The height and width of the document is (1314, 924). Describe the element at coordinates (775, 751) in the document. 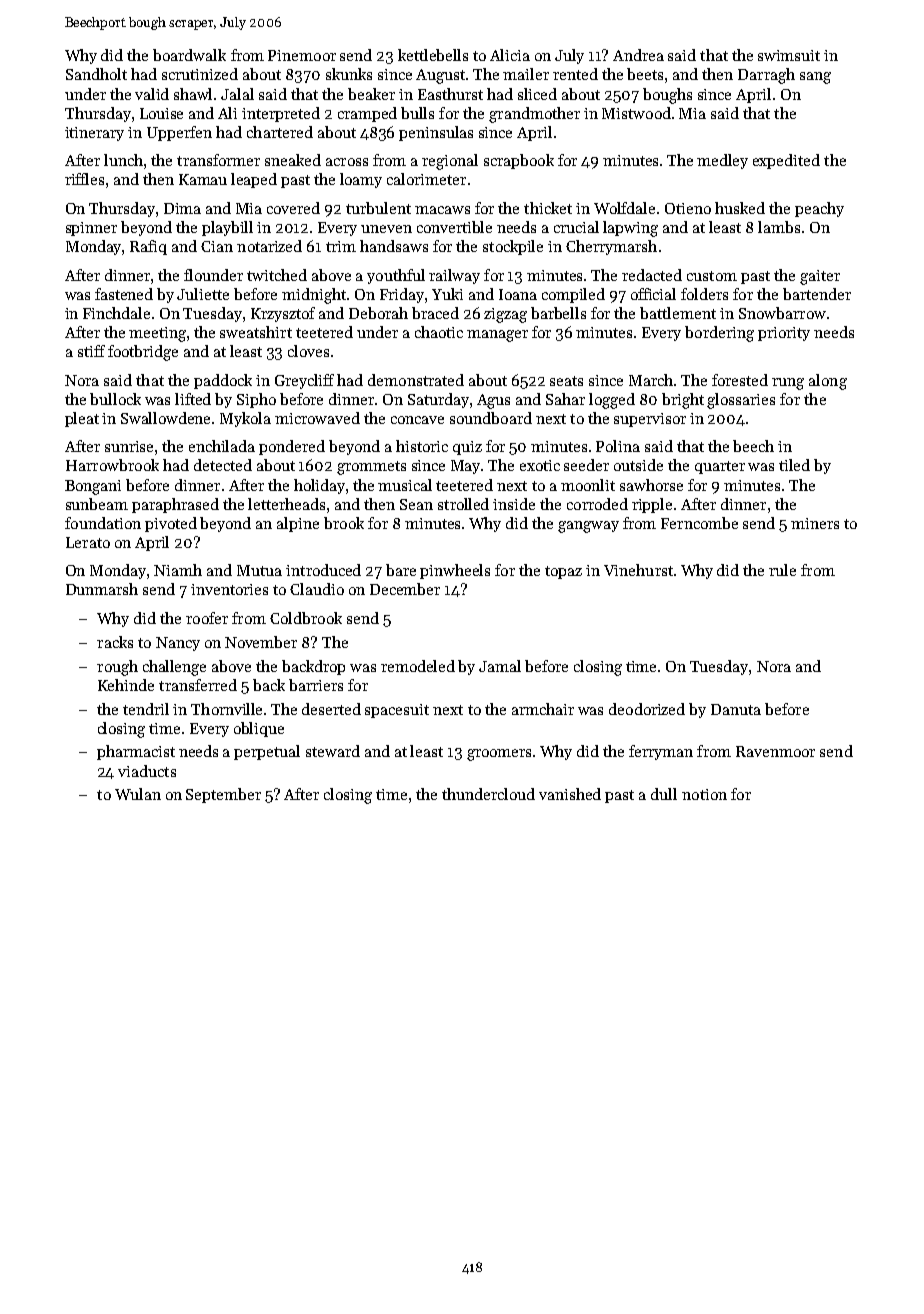

I see `Ravenmoor` at that location.
